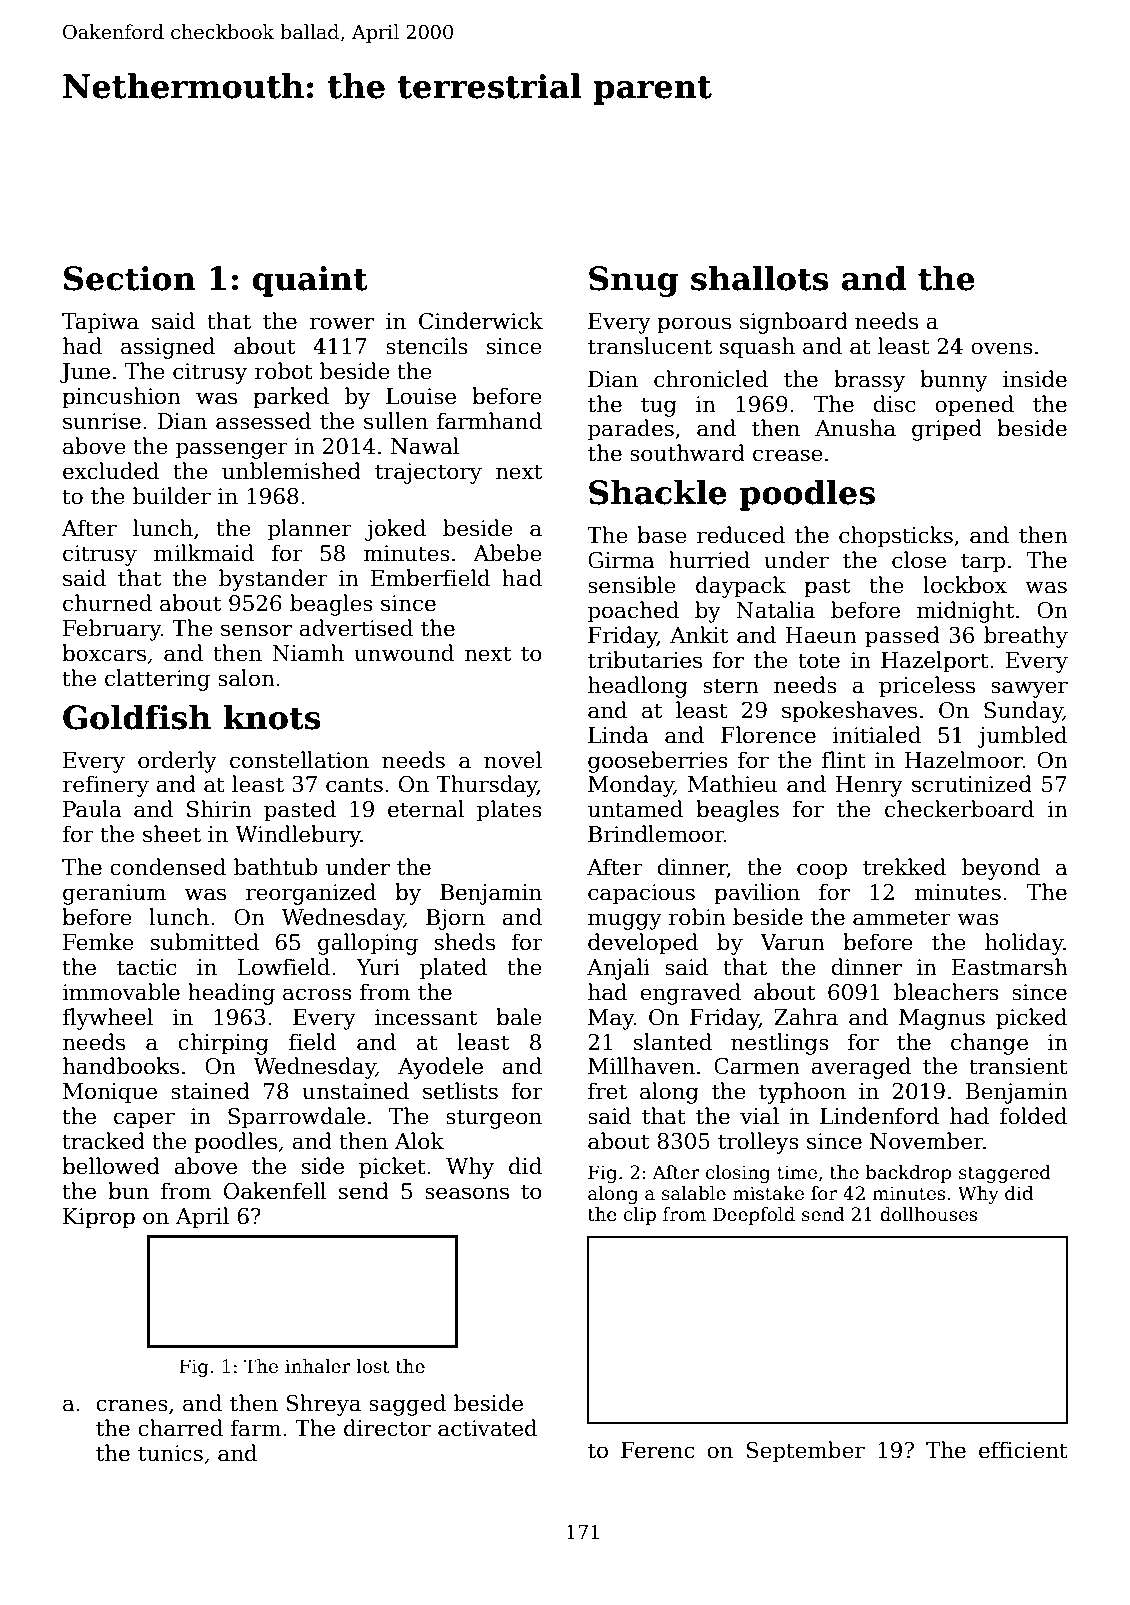 This page has height=1605, width=1130. I want to click on September, so click(805, 1452).
